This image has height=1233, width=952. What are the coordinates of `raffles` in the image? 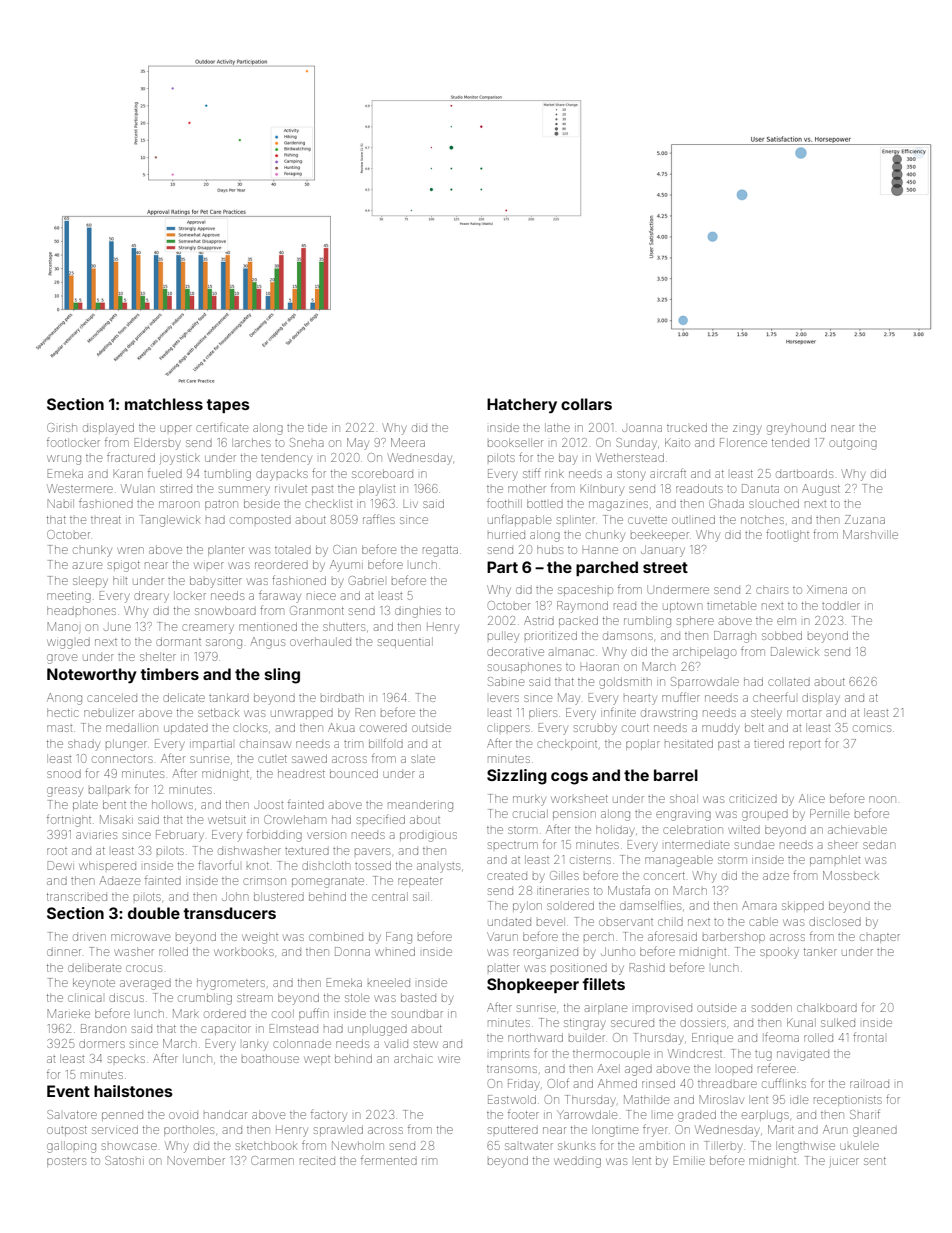 It's located at (379, 519).
